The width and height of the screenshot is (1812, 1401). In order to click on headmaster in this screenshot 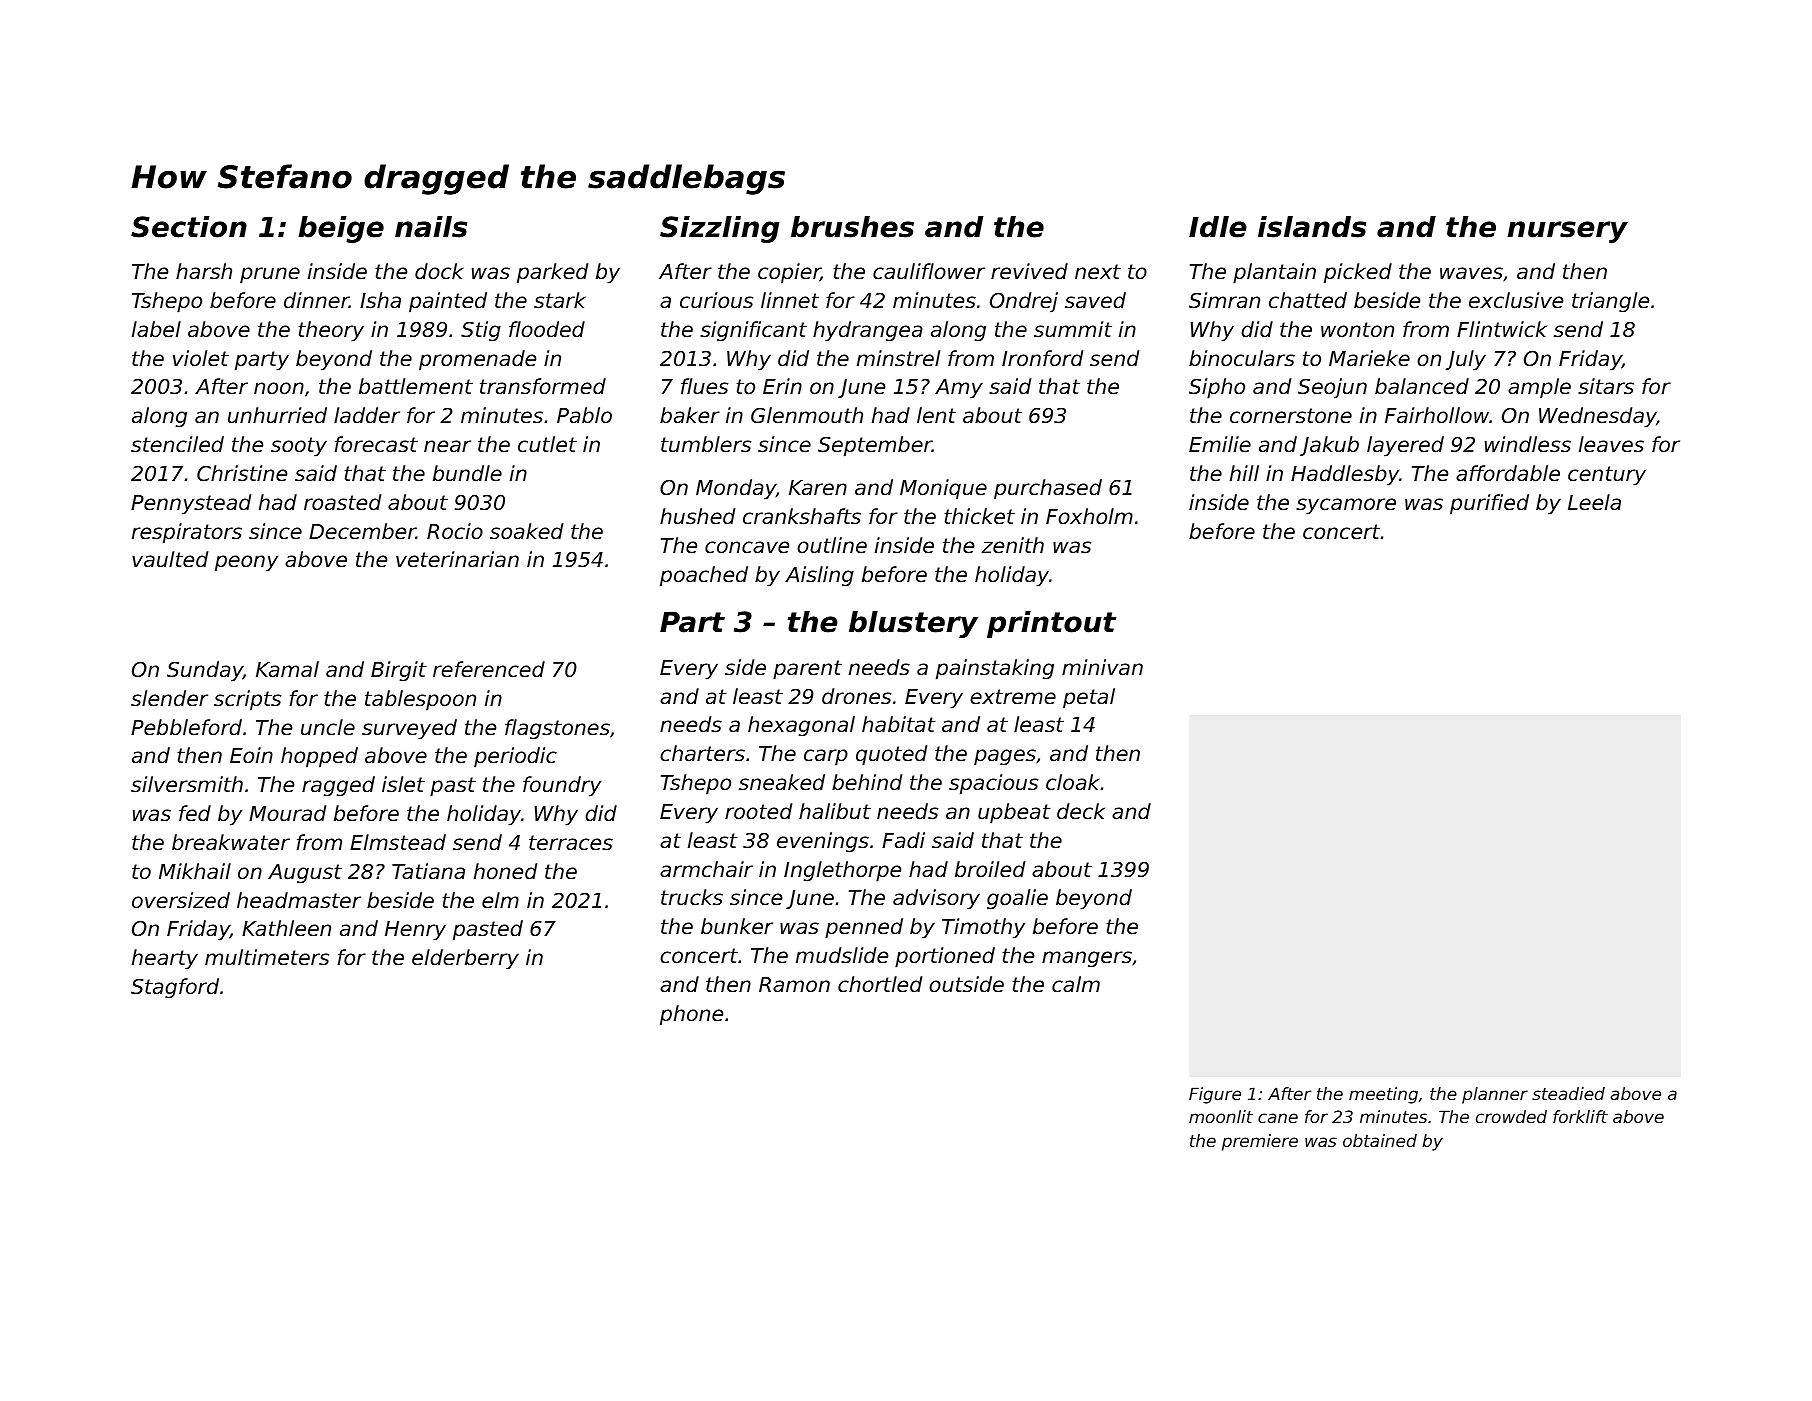, I will do `click(299, 900)`.
